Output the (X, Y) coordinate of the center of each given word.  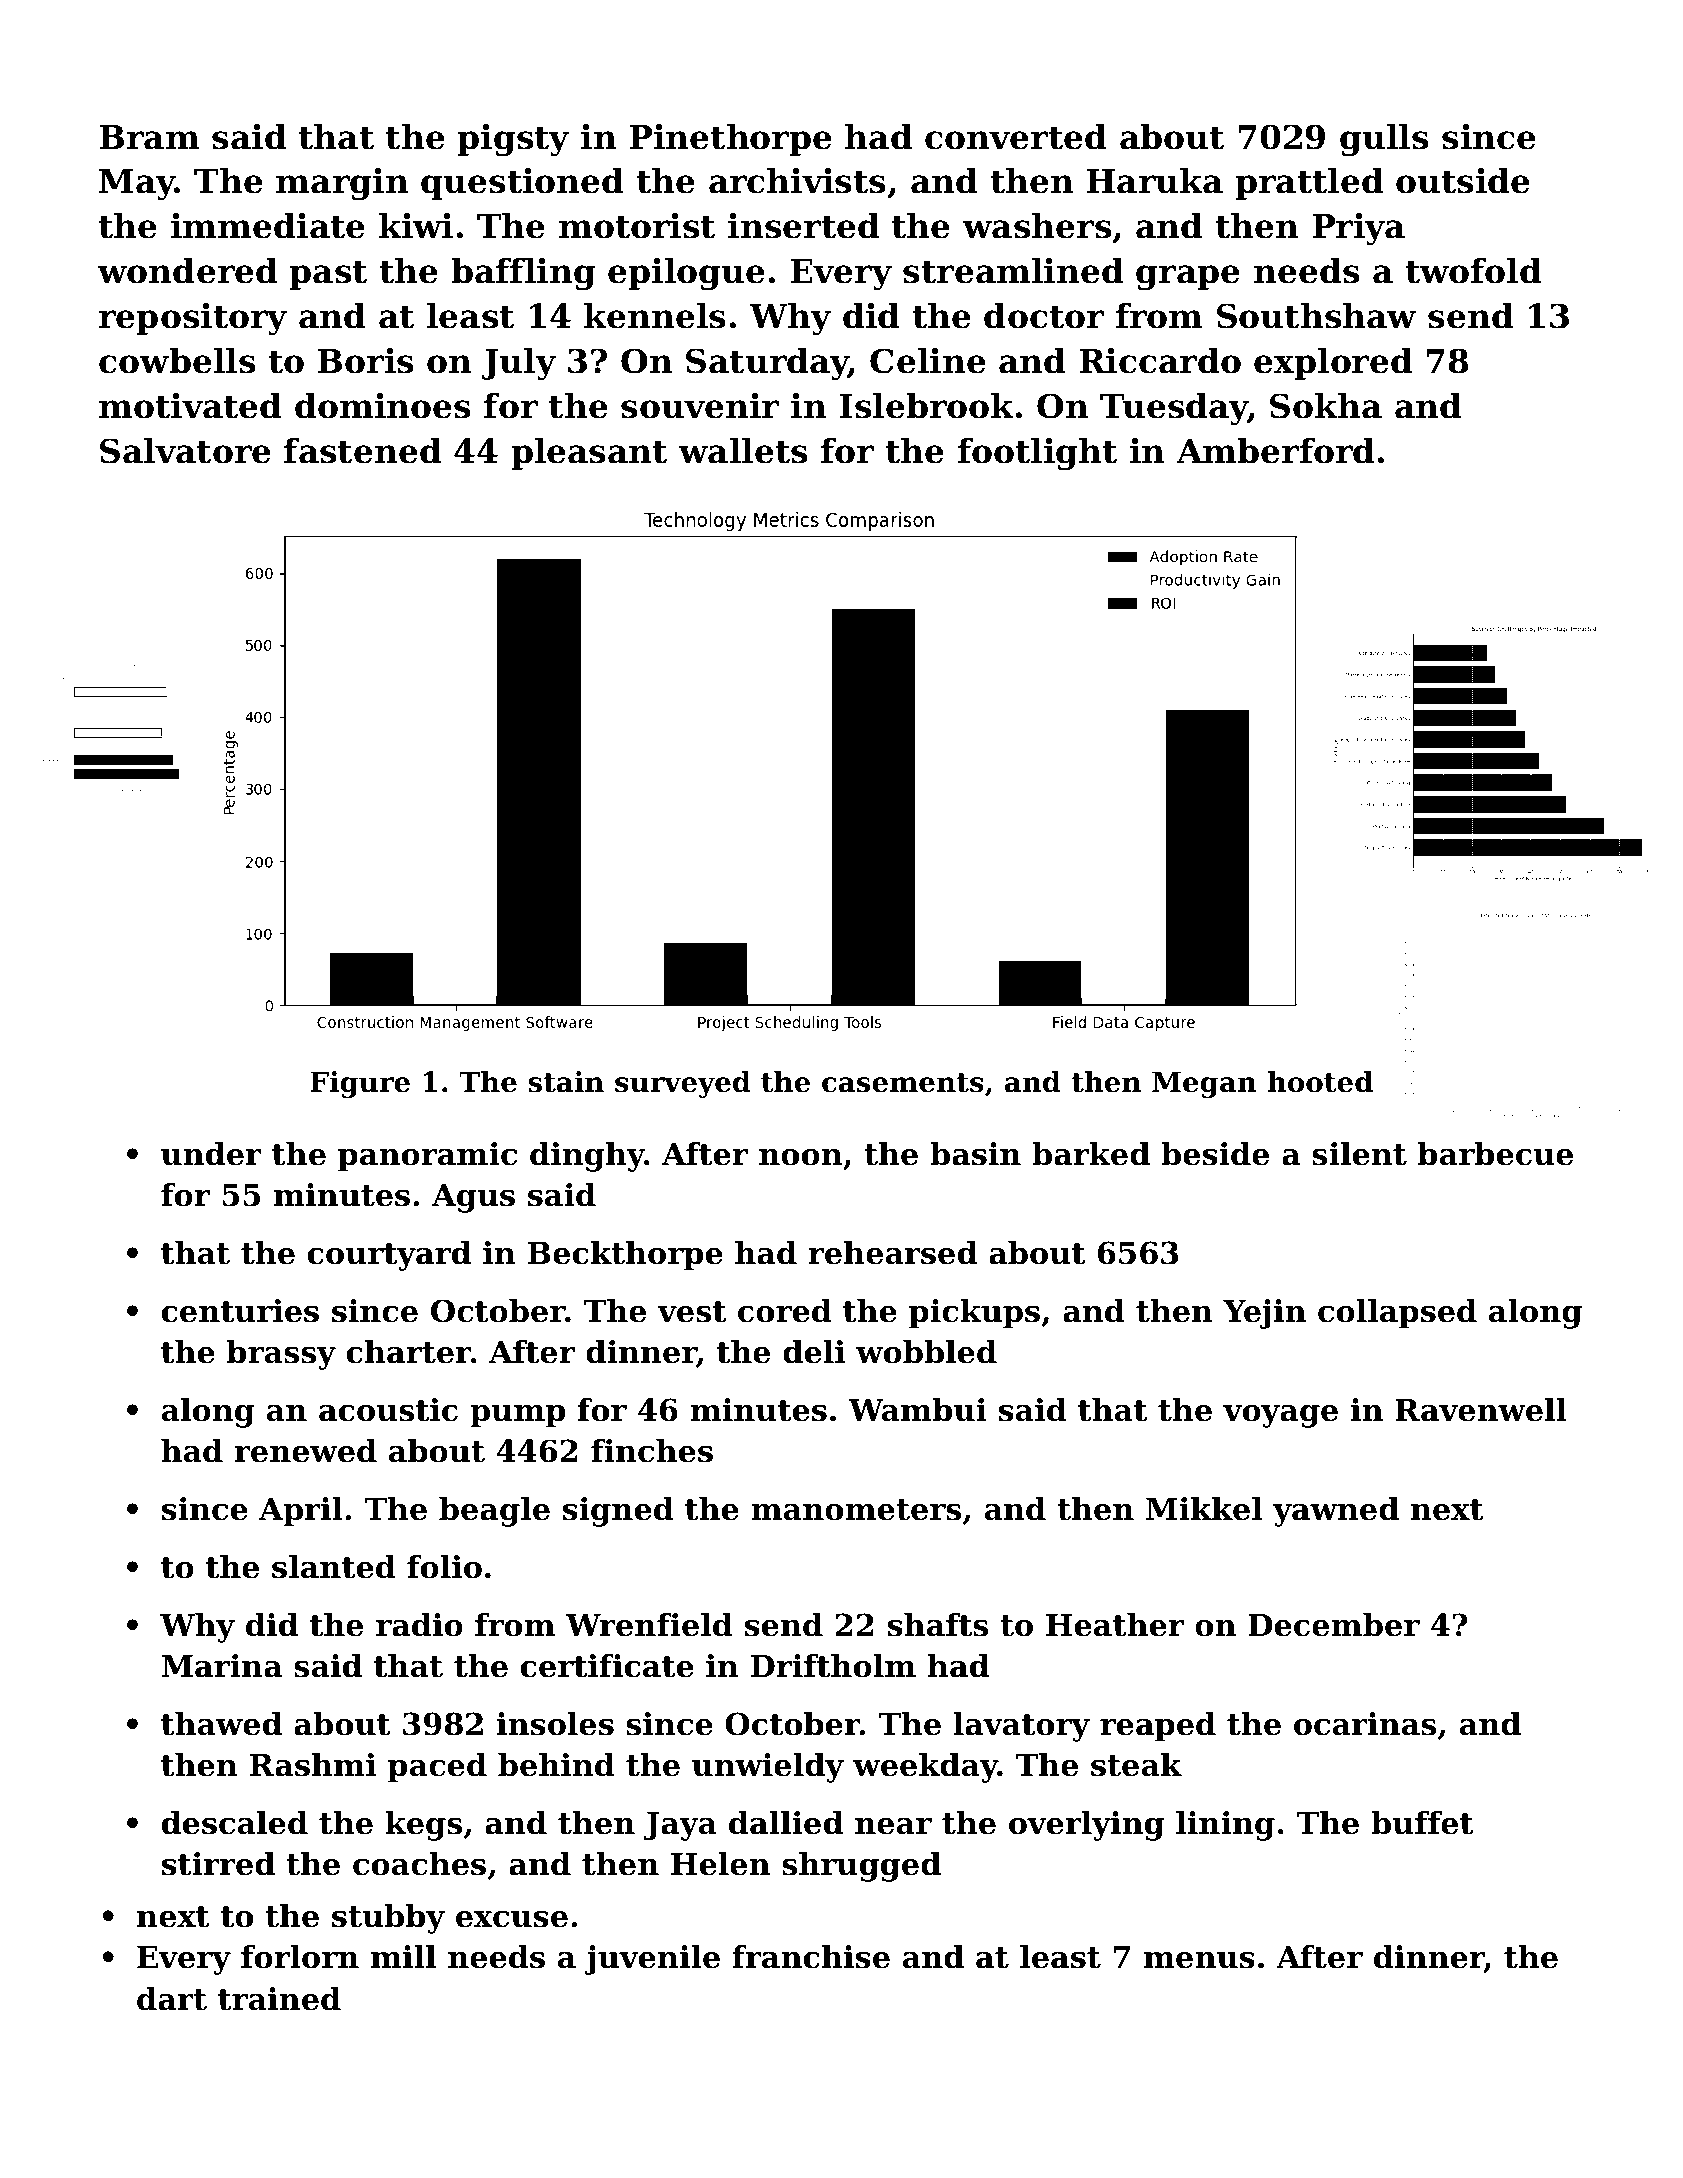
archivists (797, 181)
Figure (360, 1084)
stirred (218, 1864)
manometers (856, 1510)
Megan (1204, 1085)
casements (903, 1083)
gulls (1384, 140)
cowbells (177, 361)
